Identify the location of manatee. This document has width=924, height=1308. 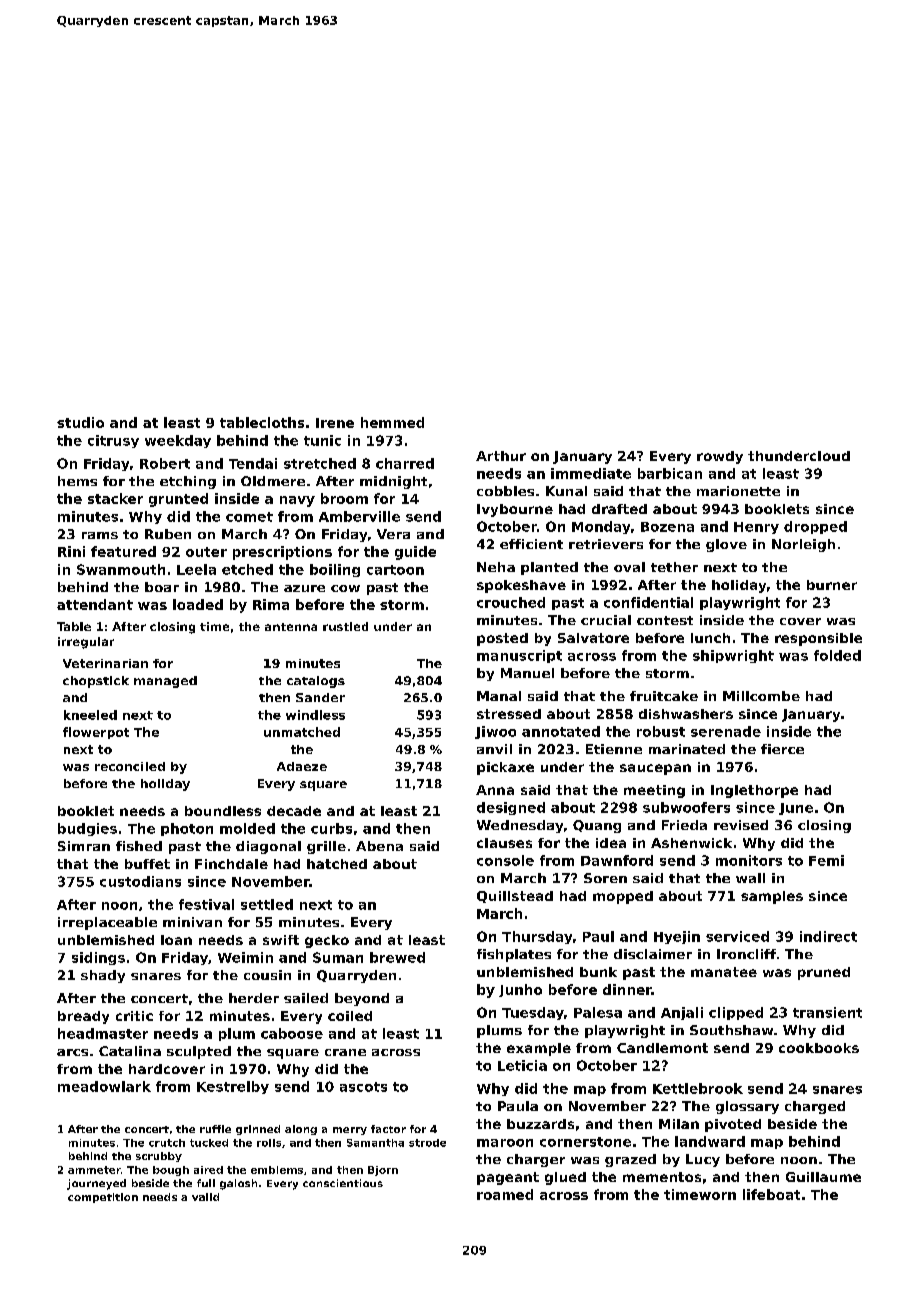
(724, 972).
